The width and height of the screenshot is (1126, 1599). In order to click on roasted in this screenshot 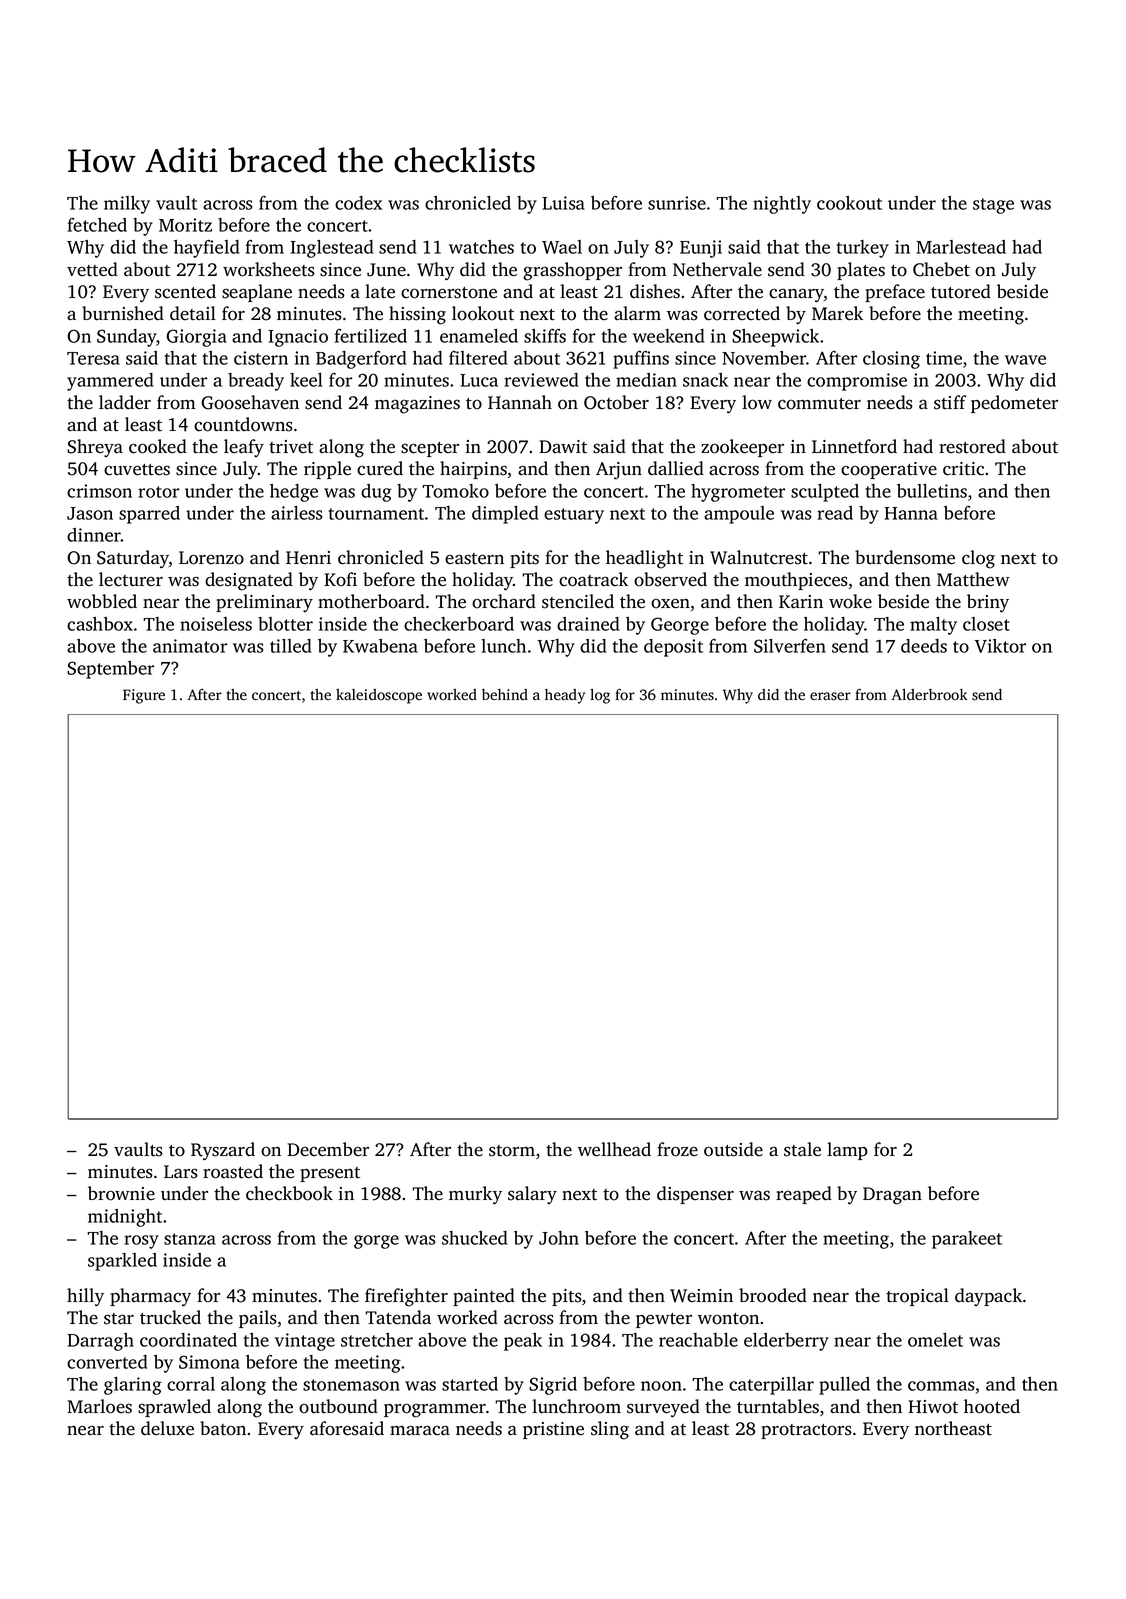, I will do `click(233, 1171)`.
